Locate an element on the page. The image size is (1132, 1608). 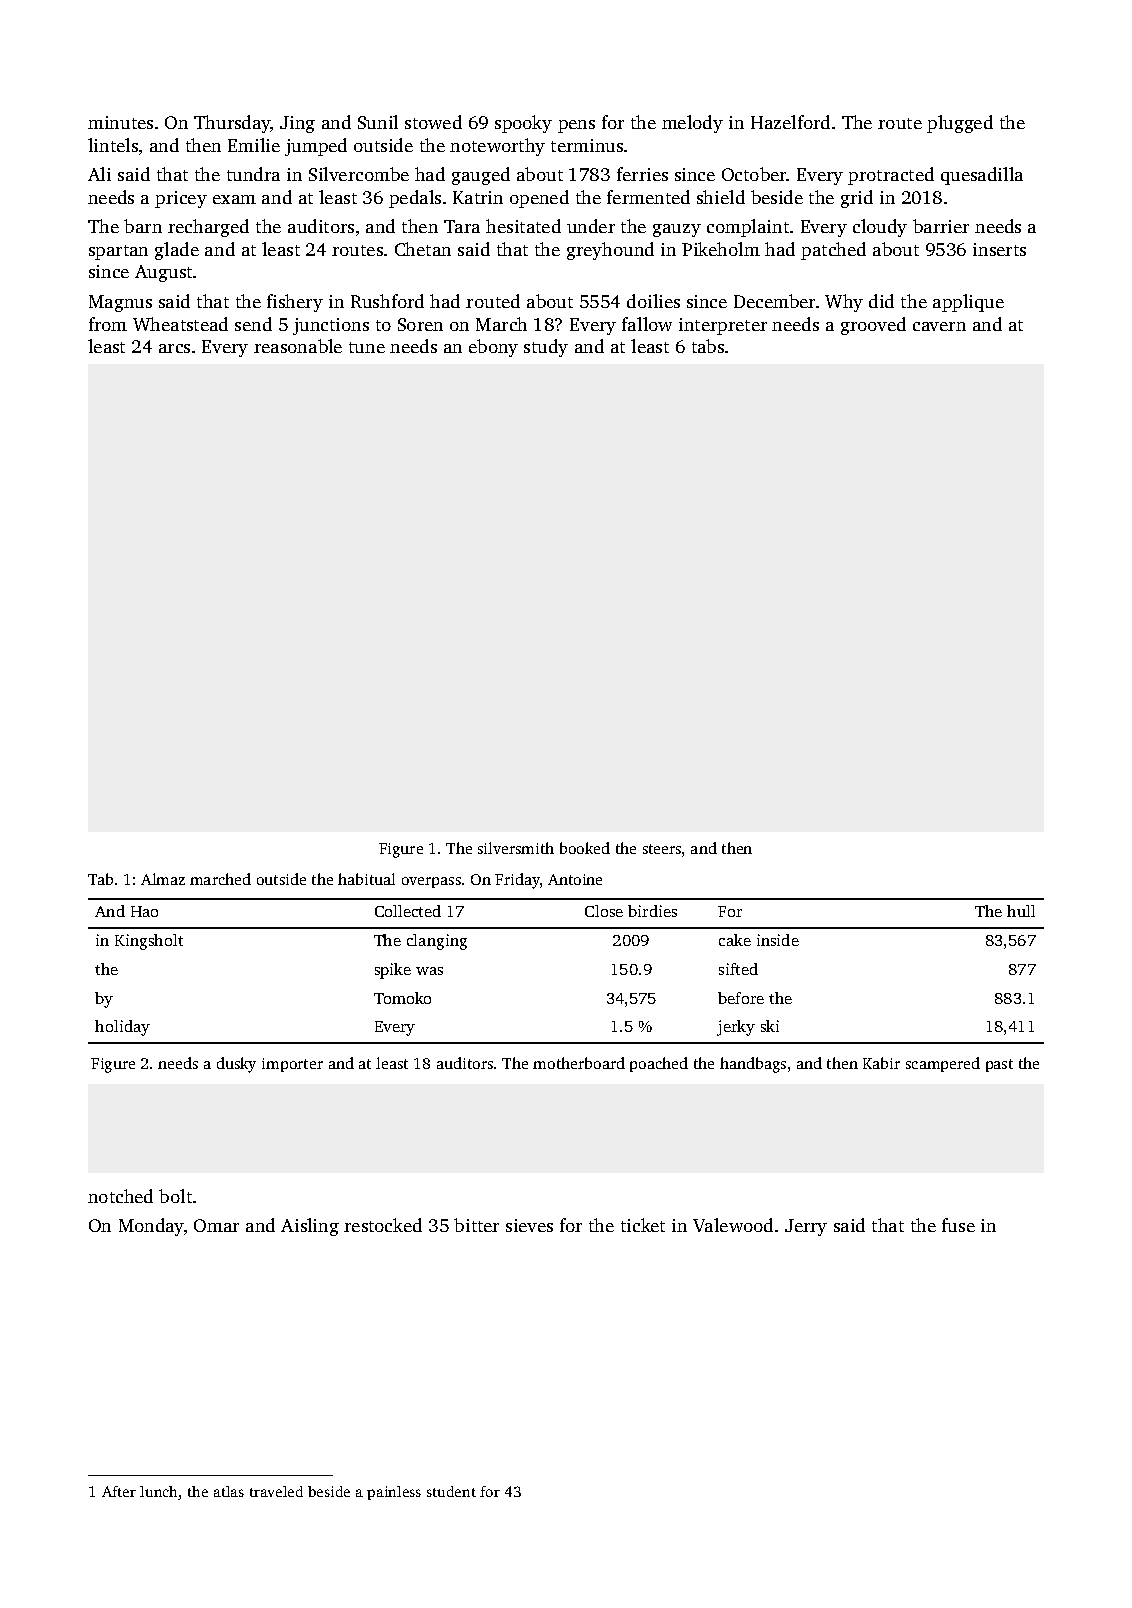
habitual is located at coordinates (366, 879).
